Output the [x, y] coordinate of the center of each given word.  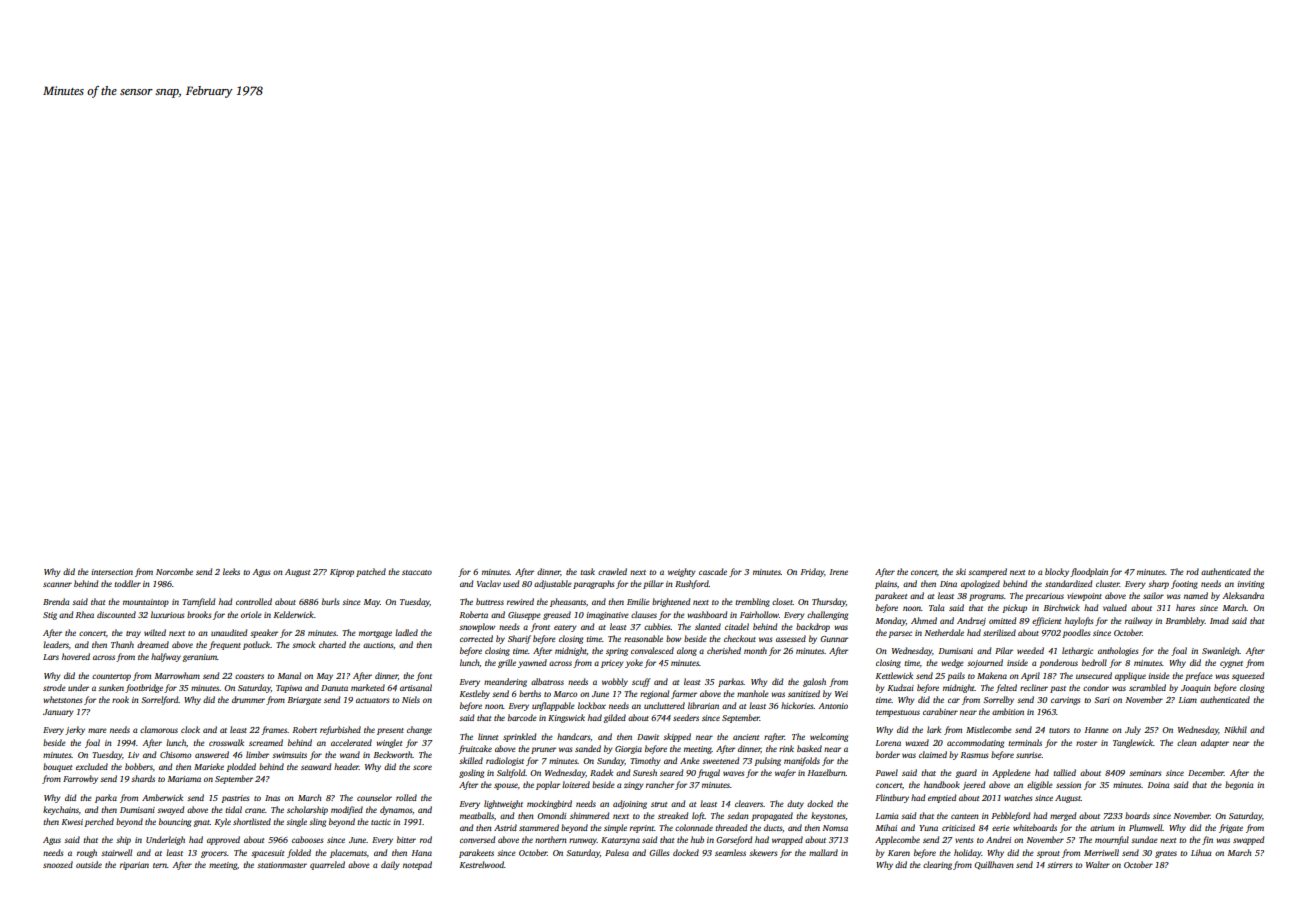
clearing [937, 865]
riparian [134, 866]
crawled [612, 571]
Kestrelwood [482, 864]
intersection [112, 572]
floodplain [1089, 572]
